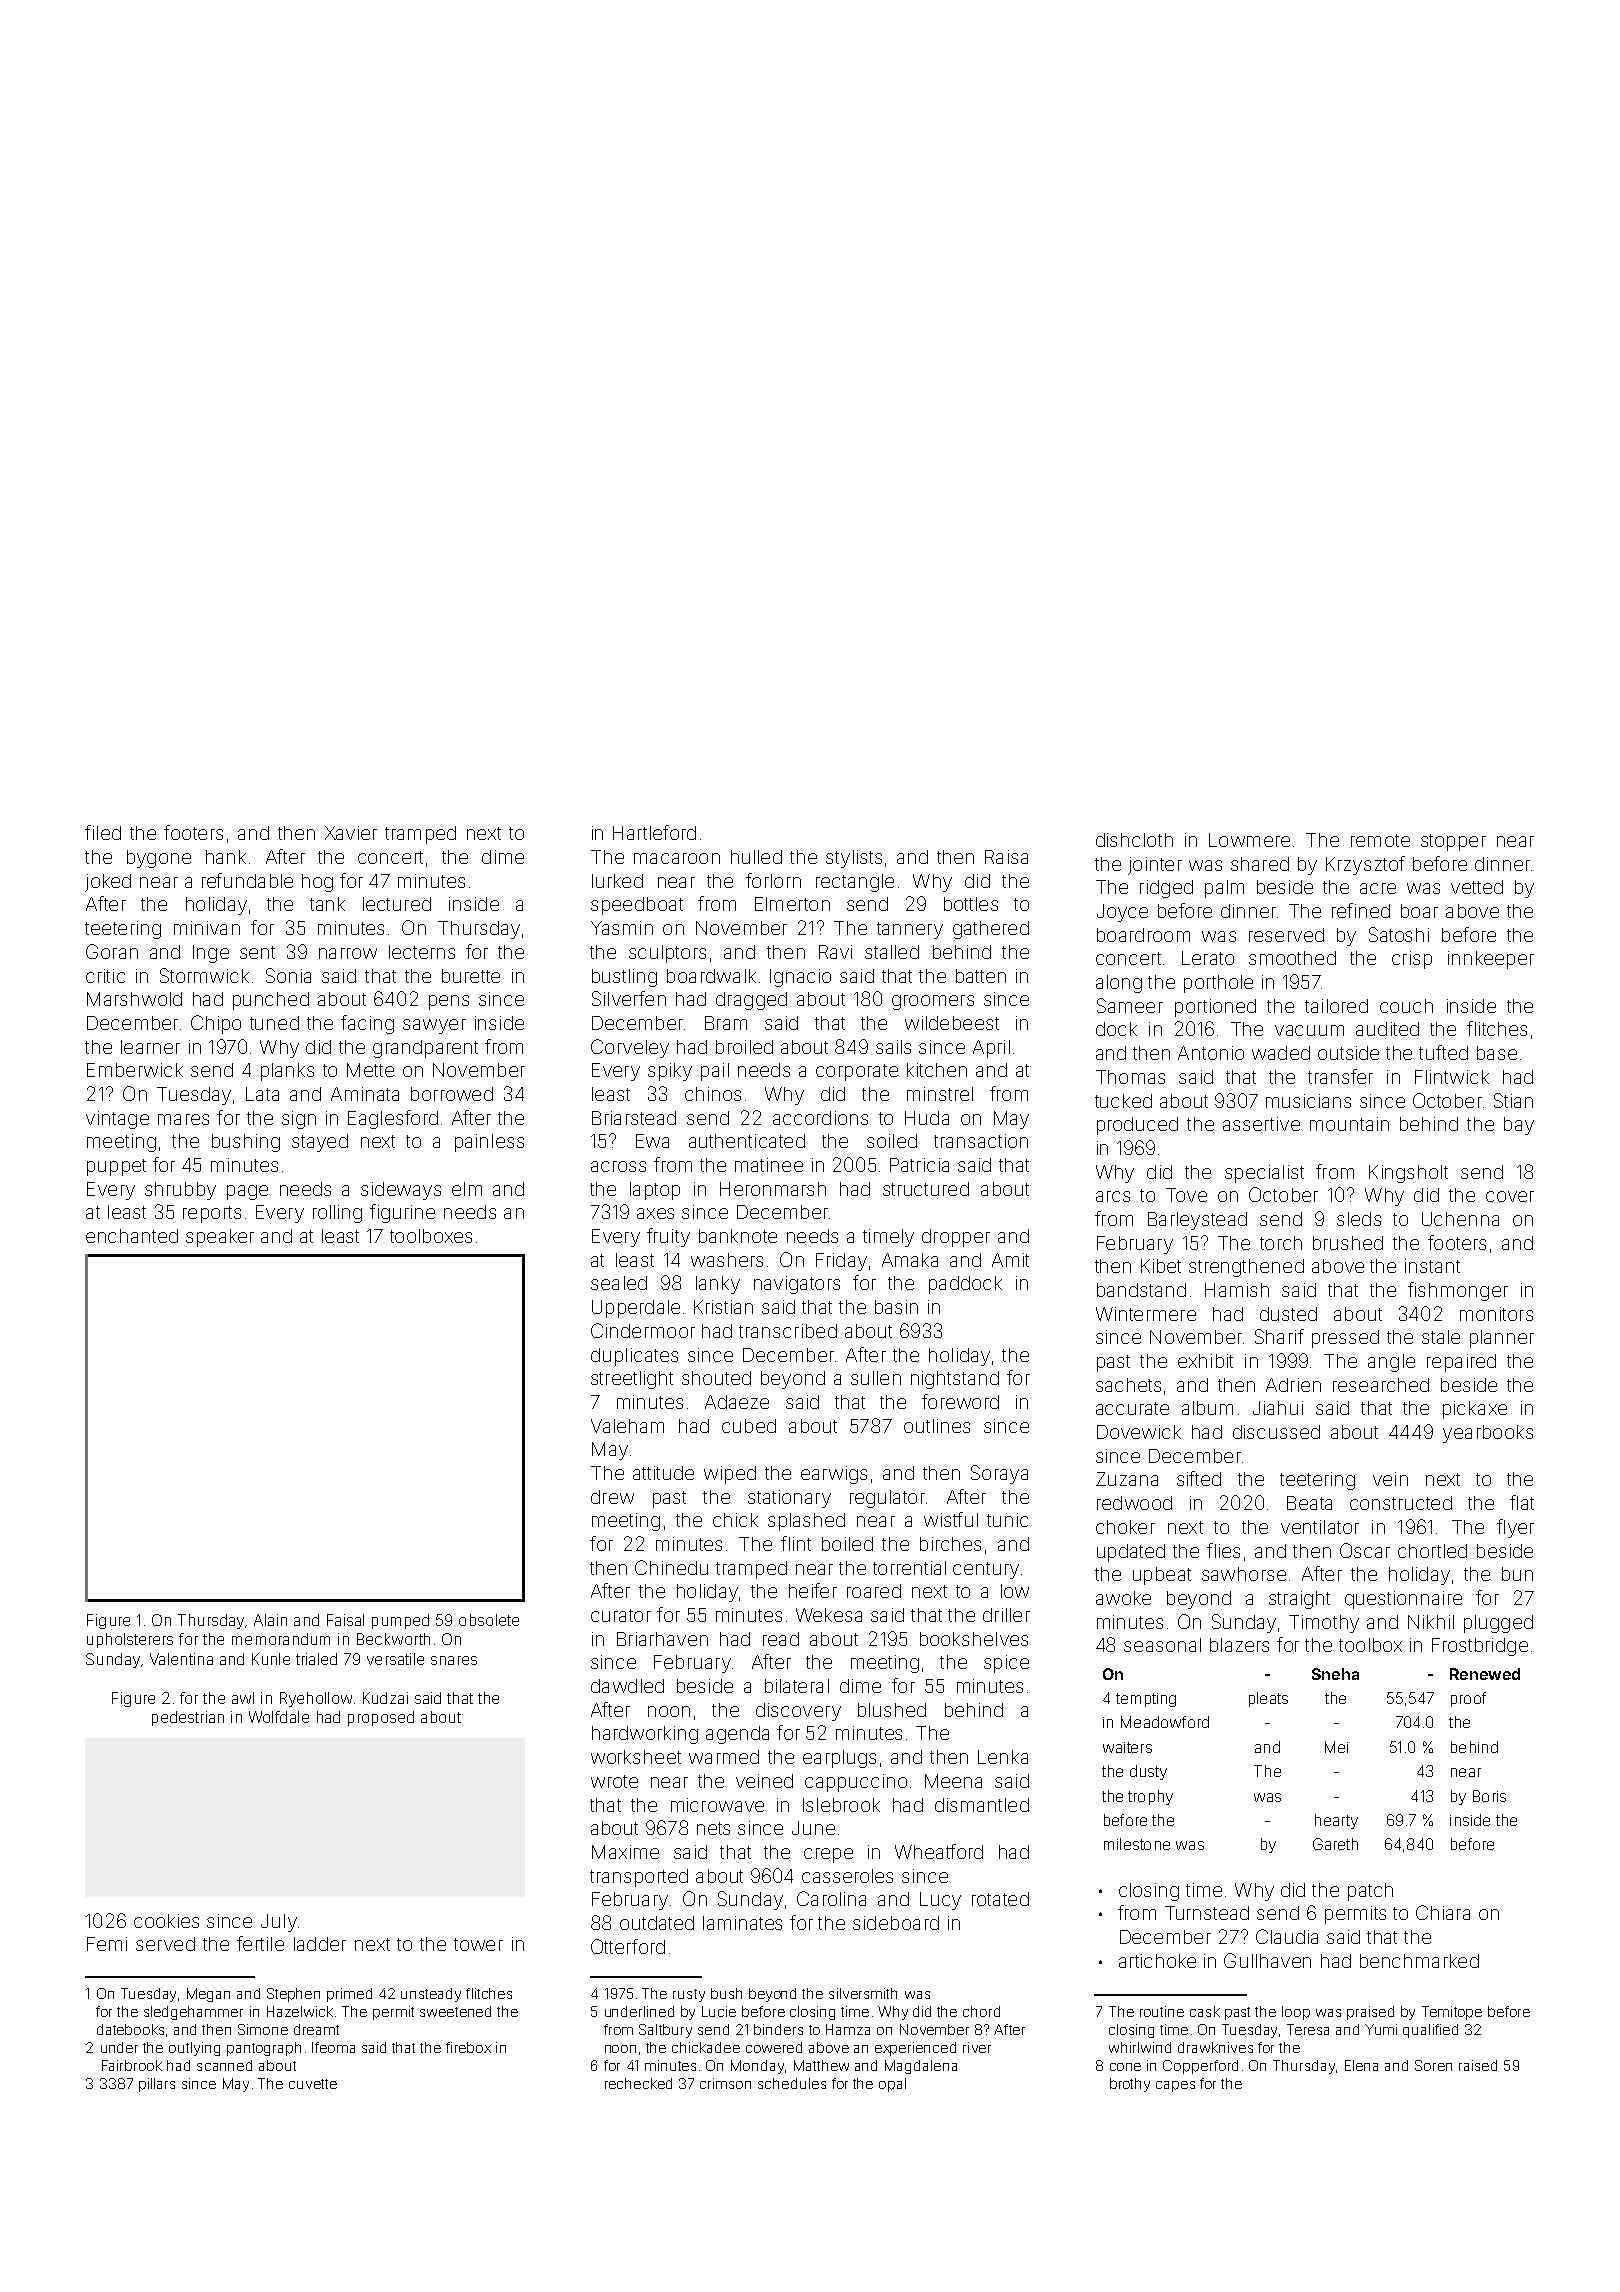 This screenshot has height=2292, width=1620. What do you see at coordinates (1006, 857) in the screenshot?
I see `Raisa` at bounding box center [1006, 857].
